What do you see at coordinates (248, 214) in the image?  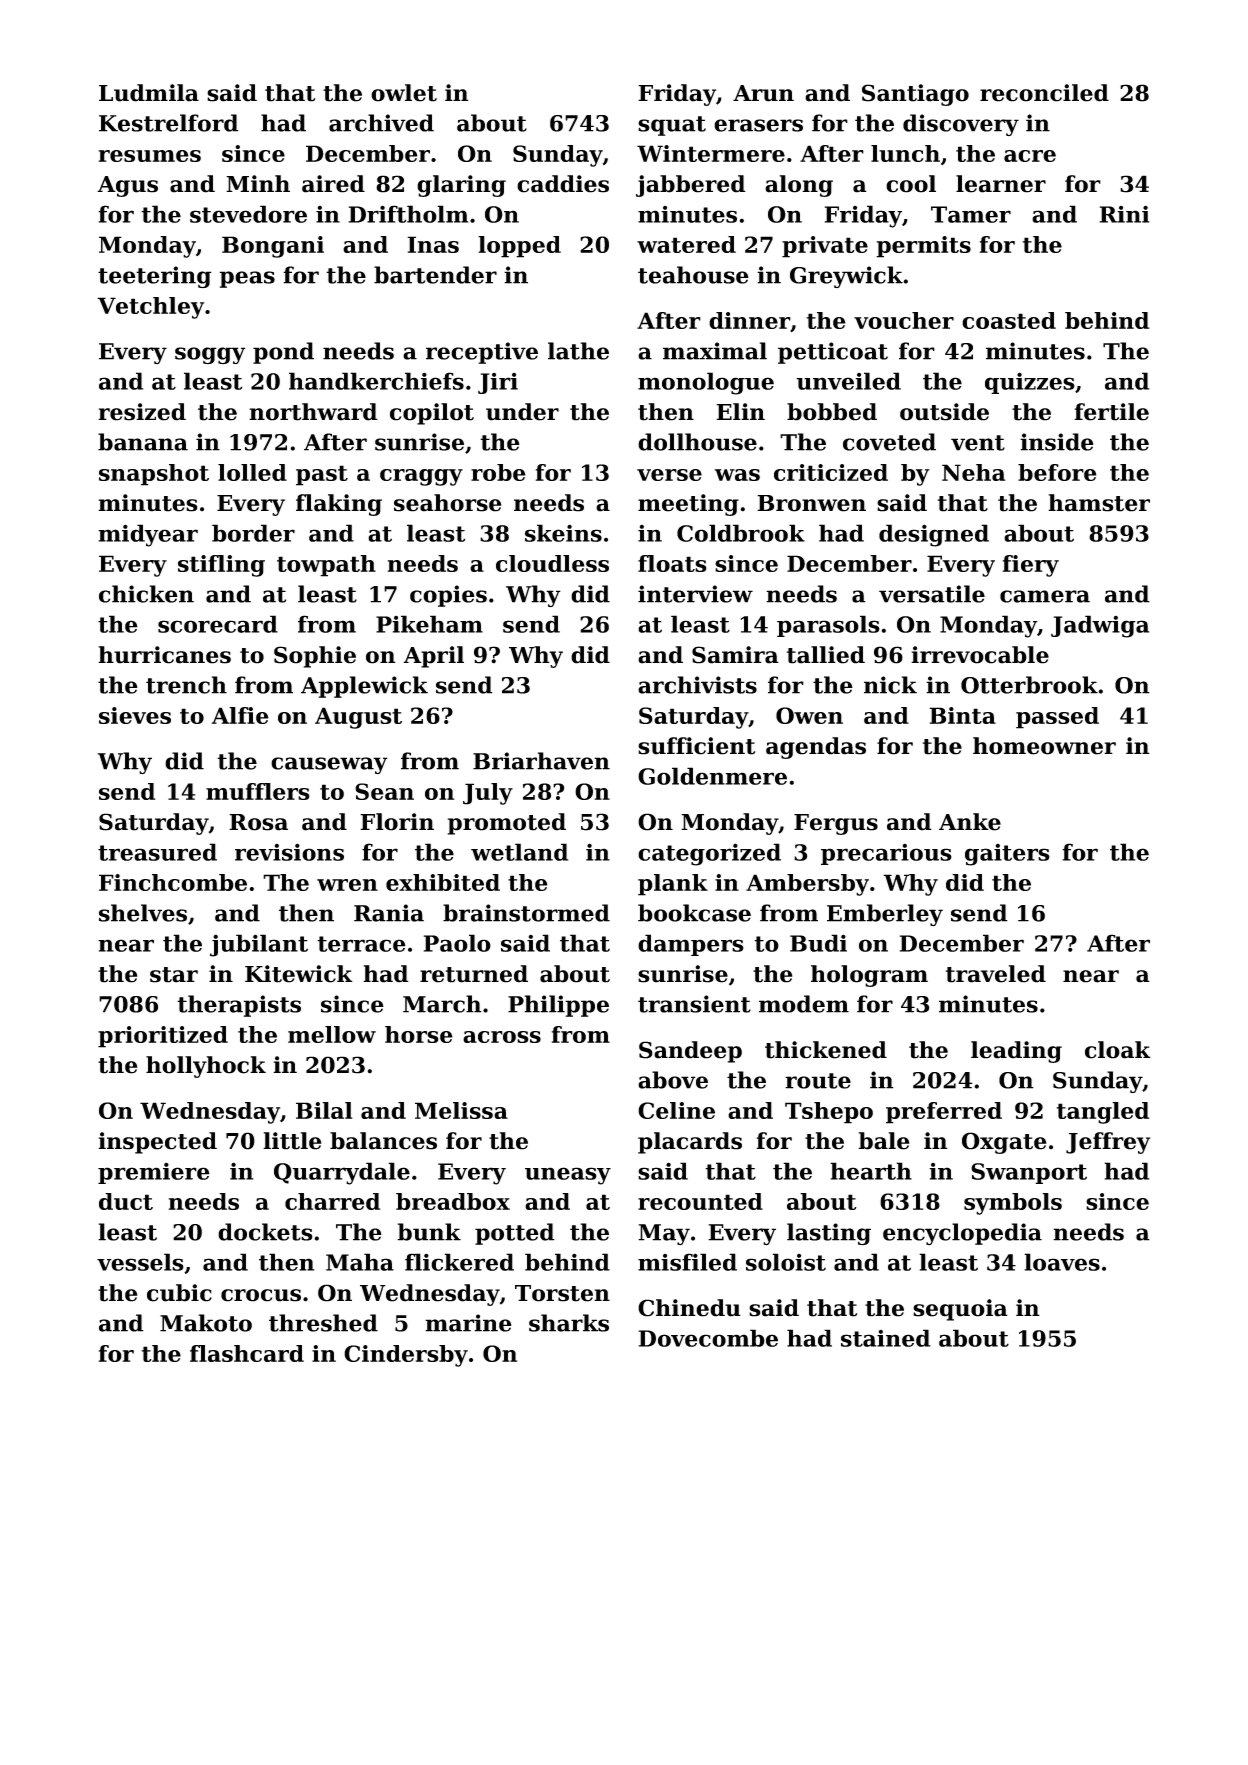 I see `stevedore` at bounding box center [248, 214].
